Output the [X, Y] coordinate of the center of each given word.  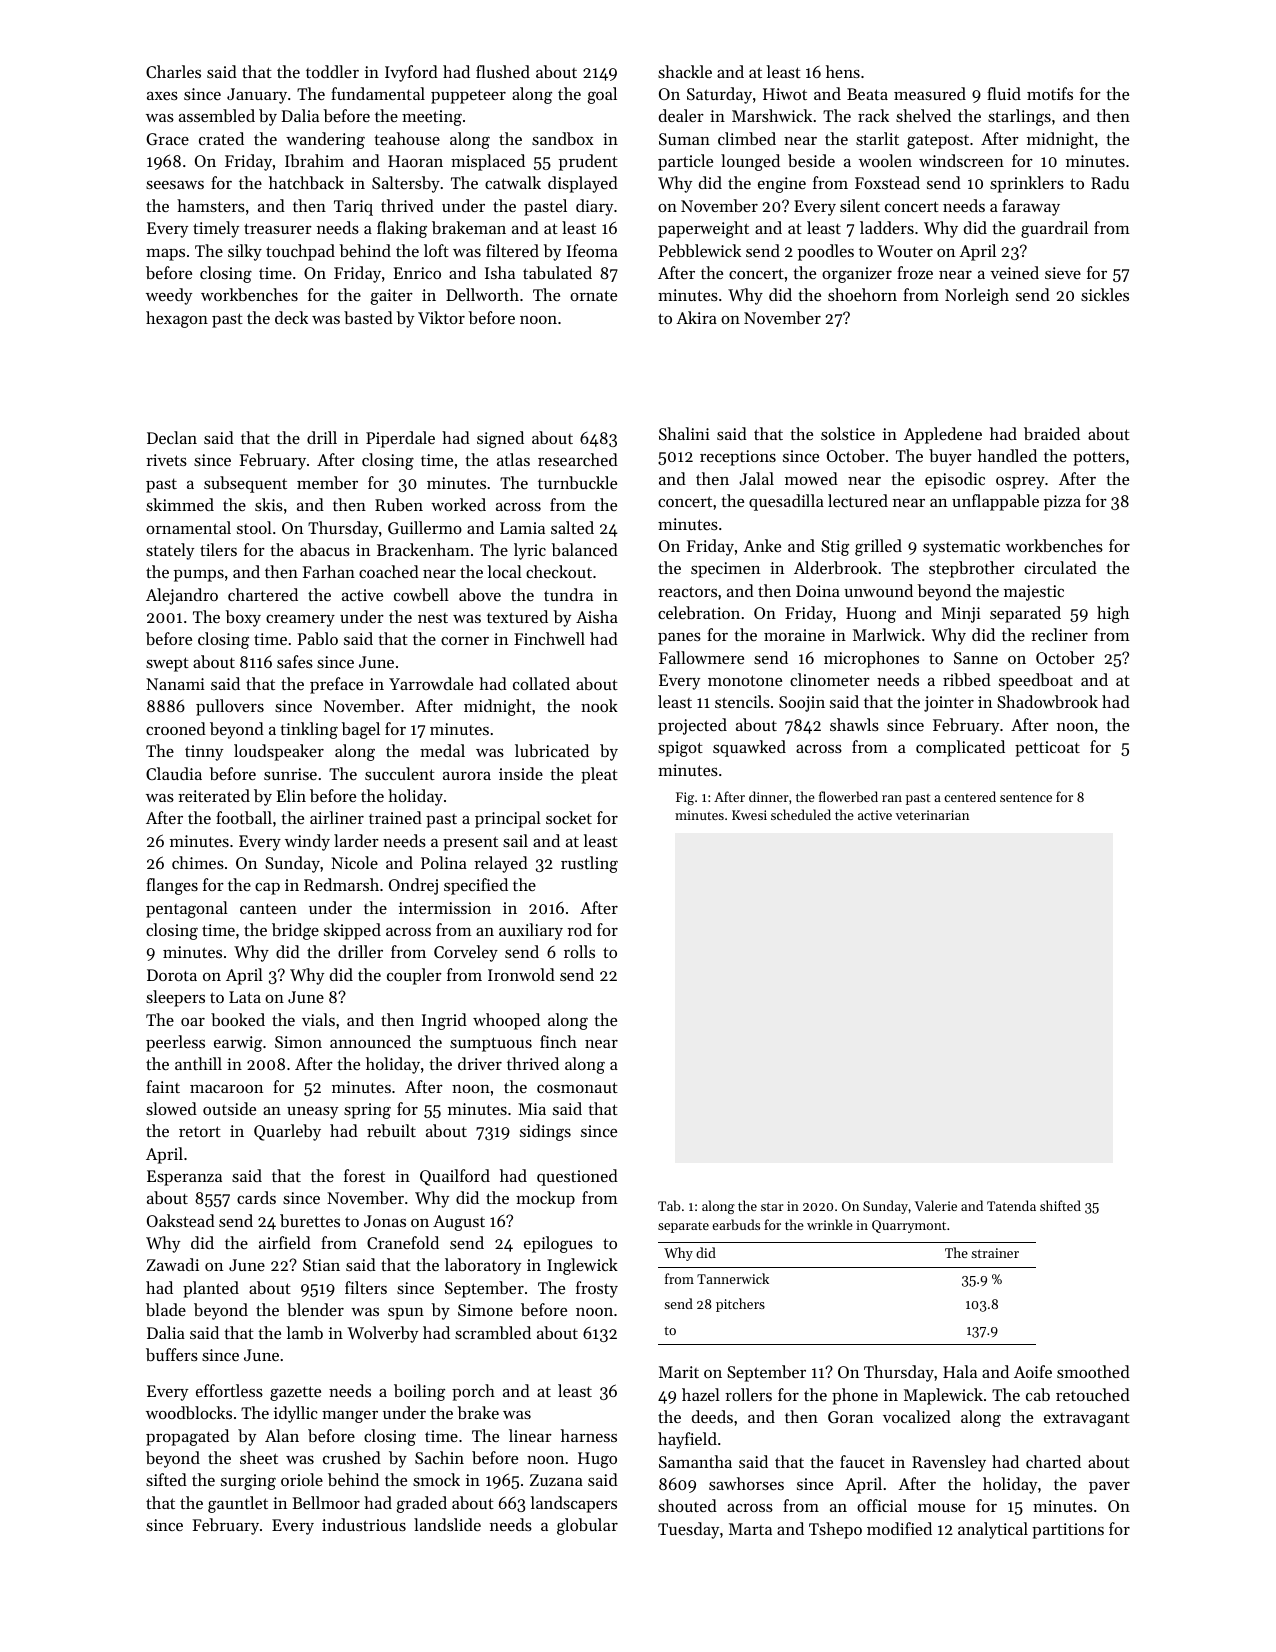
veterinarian [932, 815]
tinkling [309, 730]
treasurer [278, 228]
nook [599, 705]
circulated [1060, 567]
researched [578, 459]
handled [1007, 455]
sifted [166, 1479]
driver [480, 1063]
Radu [1110, 182]
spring [367, 1111]
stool [254, 527]
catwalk [513, 182]
